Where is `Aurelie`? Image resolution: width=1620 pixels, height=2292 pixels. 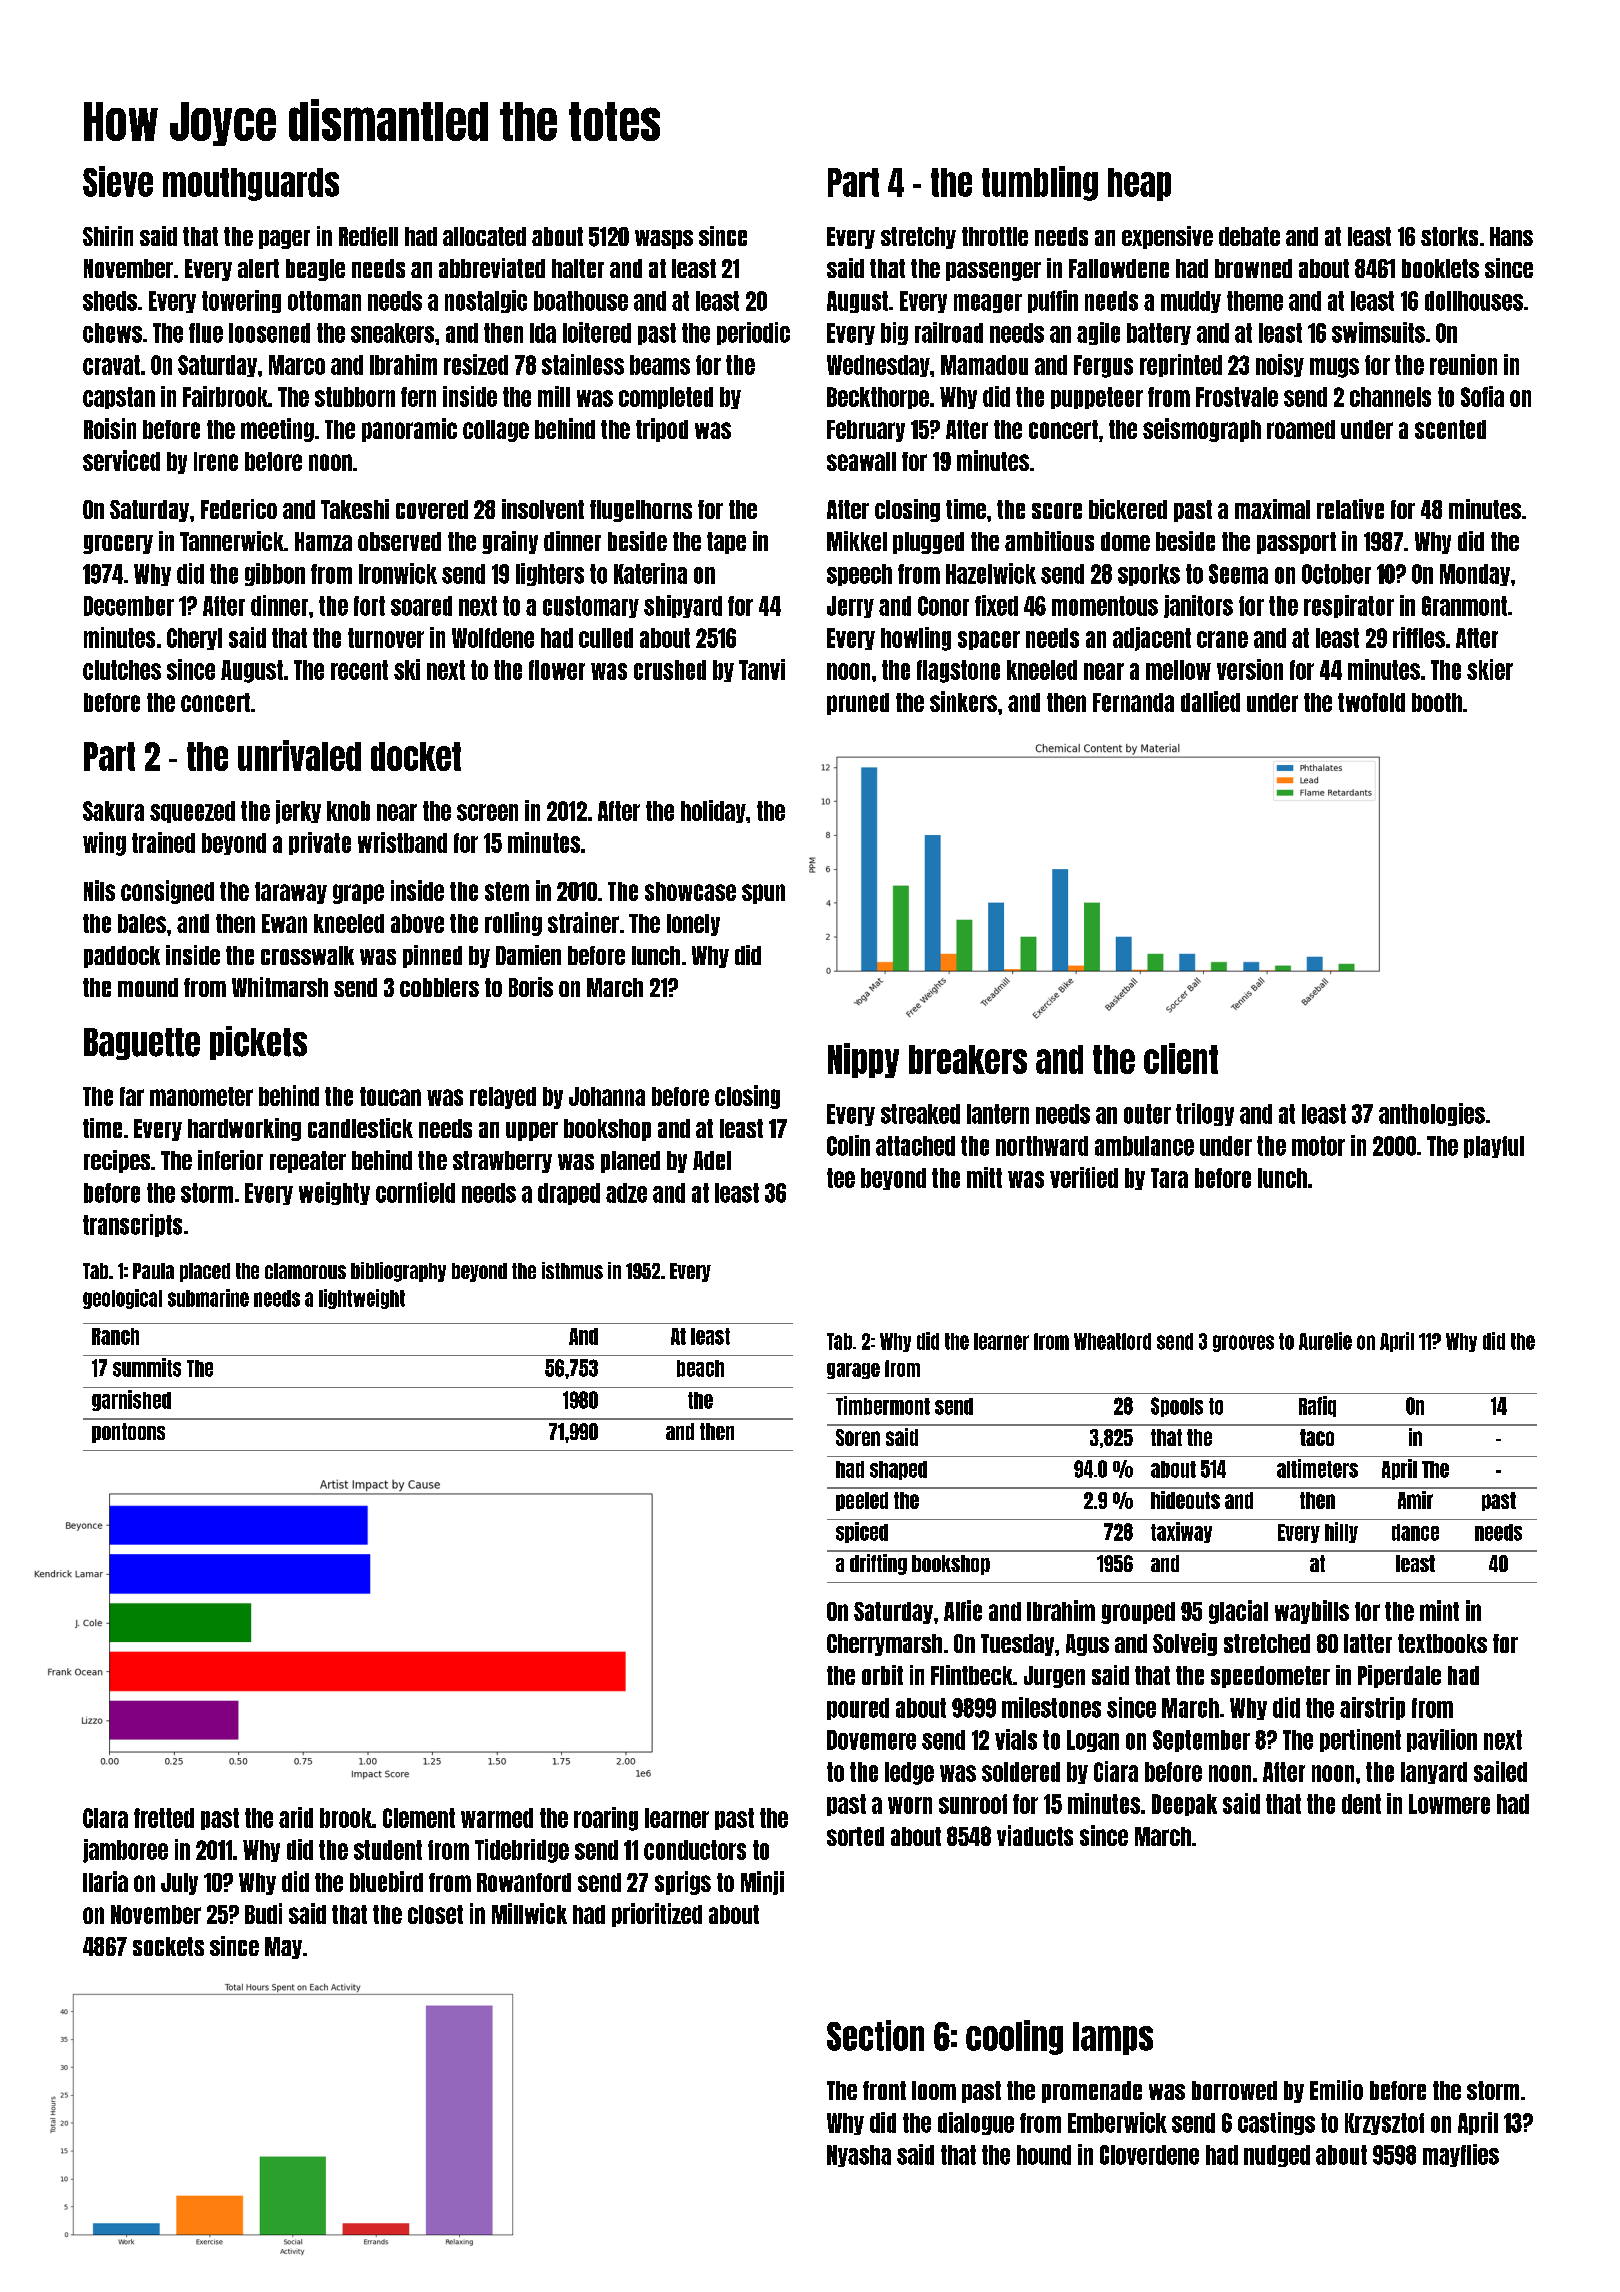
Aurelie is located at coordinates (1325, 1341).
